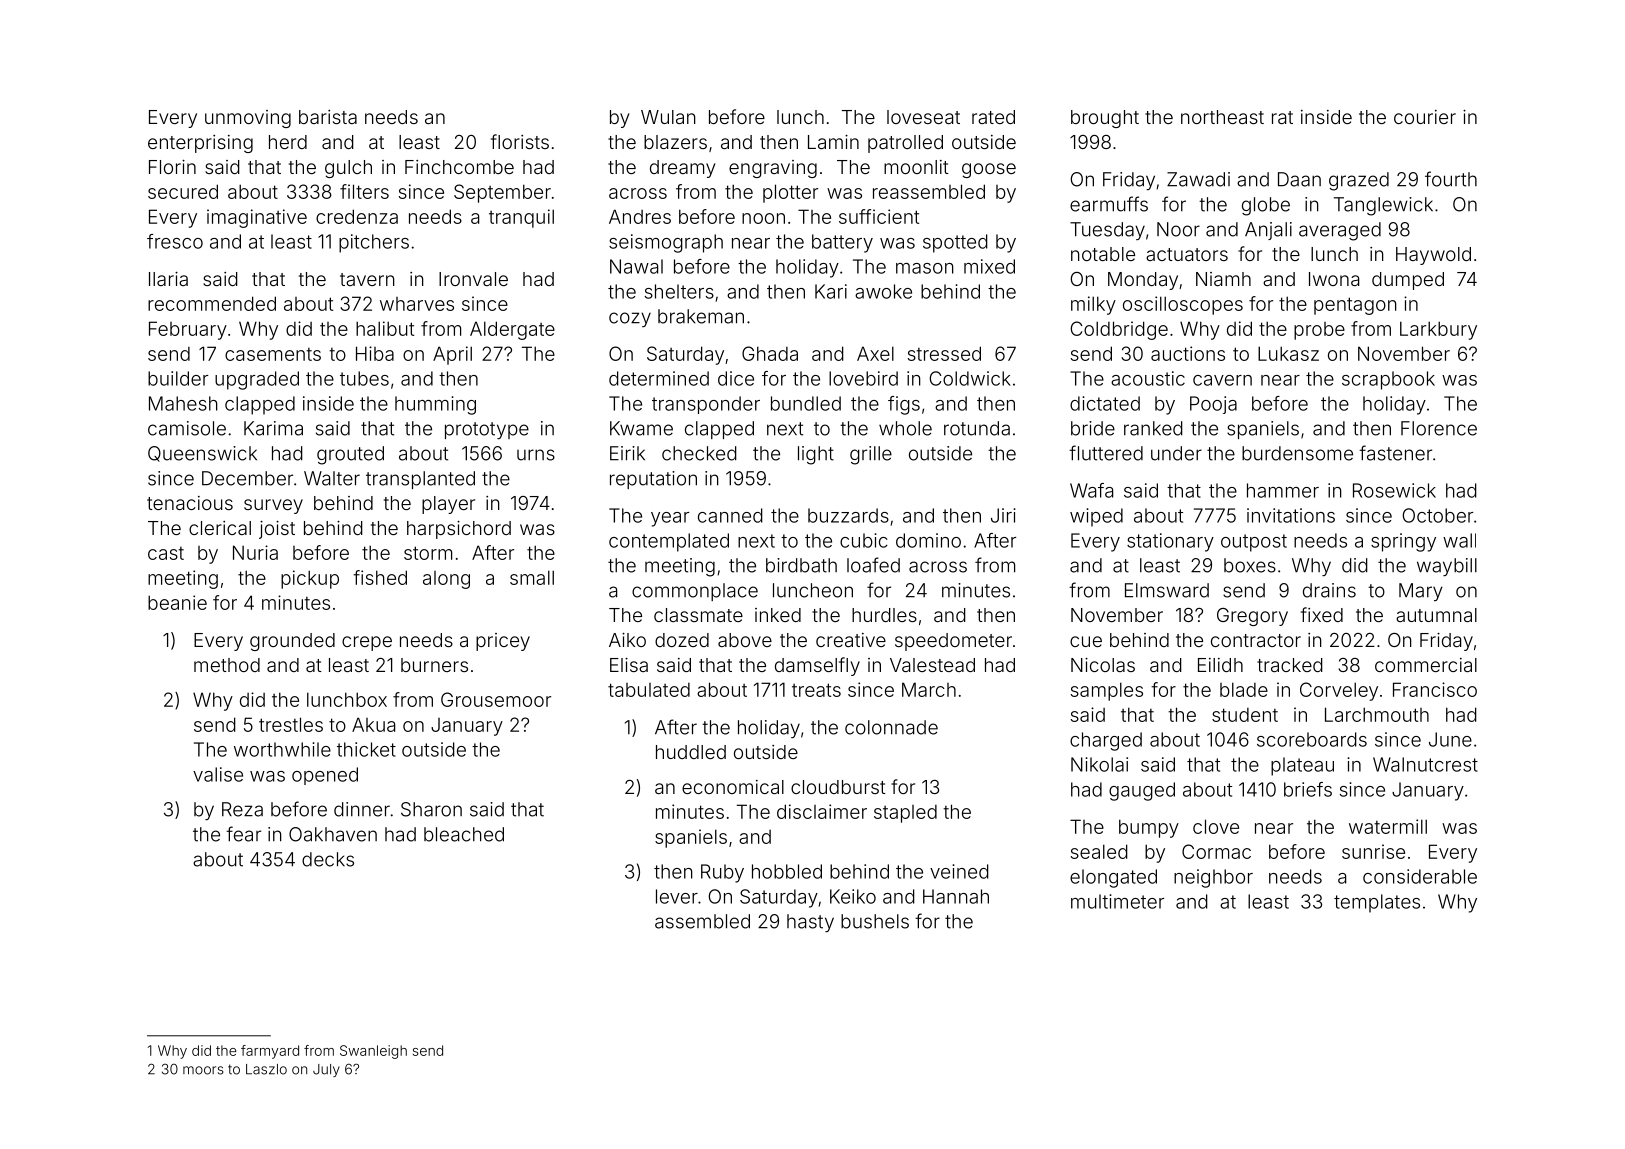  What do you see at coordinates (1425, 117) in the document?
I see `courier` at bounding box center [1425, 117].
